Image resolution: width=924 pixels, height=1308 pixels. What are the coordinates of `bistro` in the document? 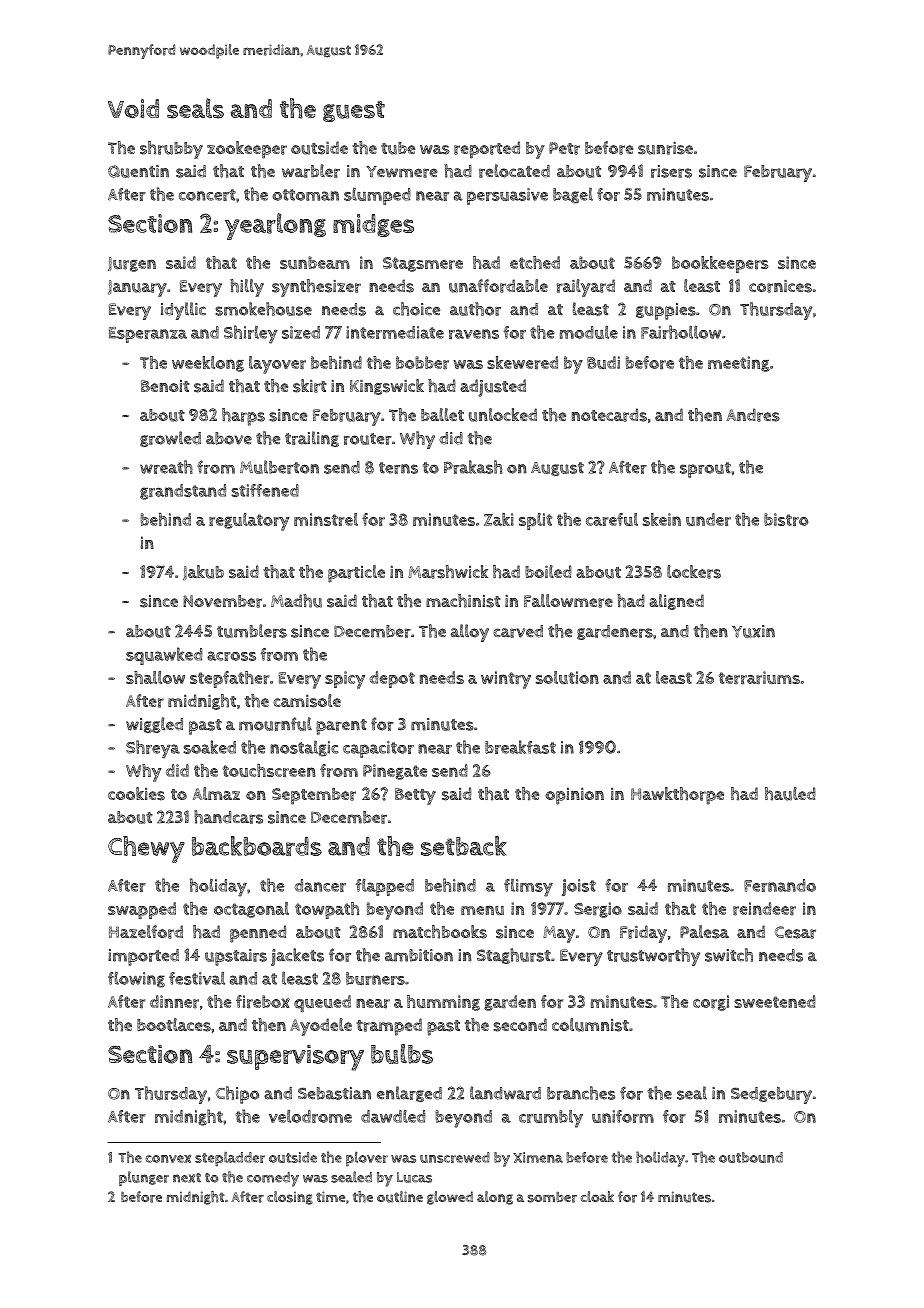 It's located at (786, 519).
